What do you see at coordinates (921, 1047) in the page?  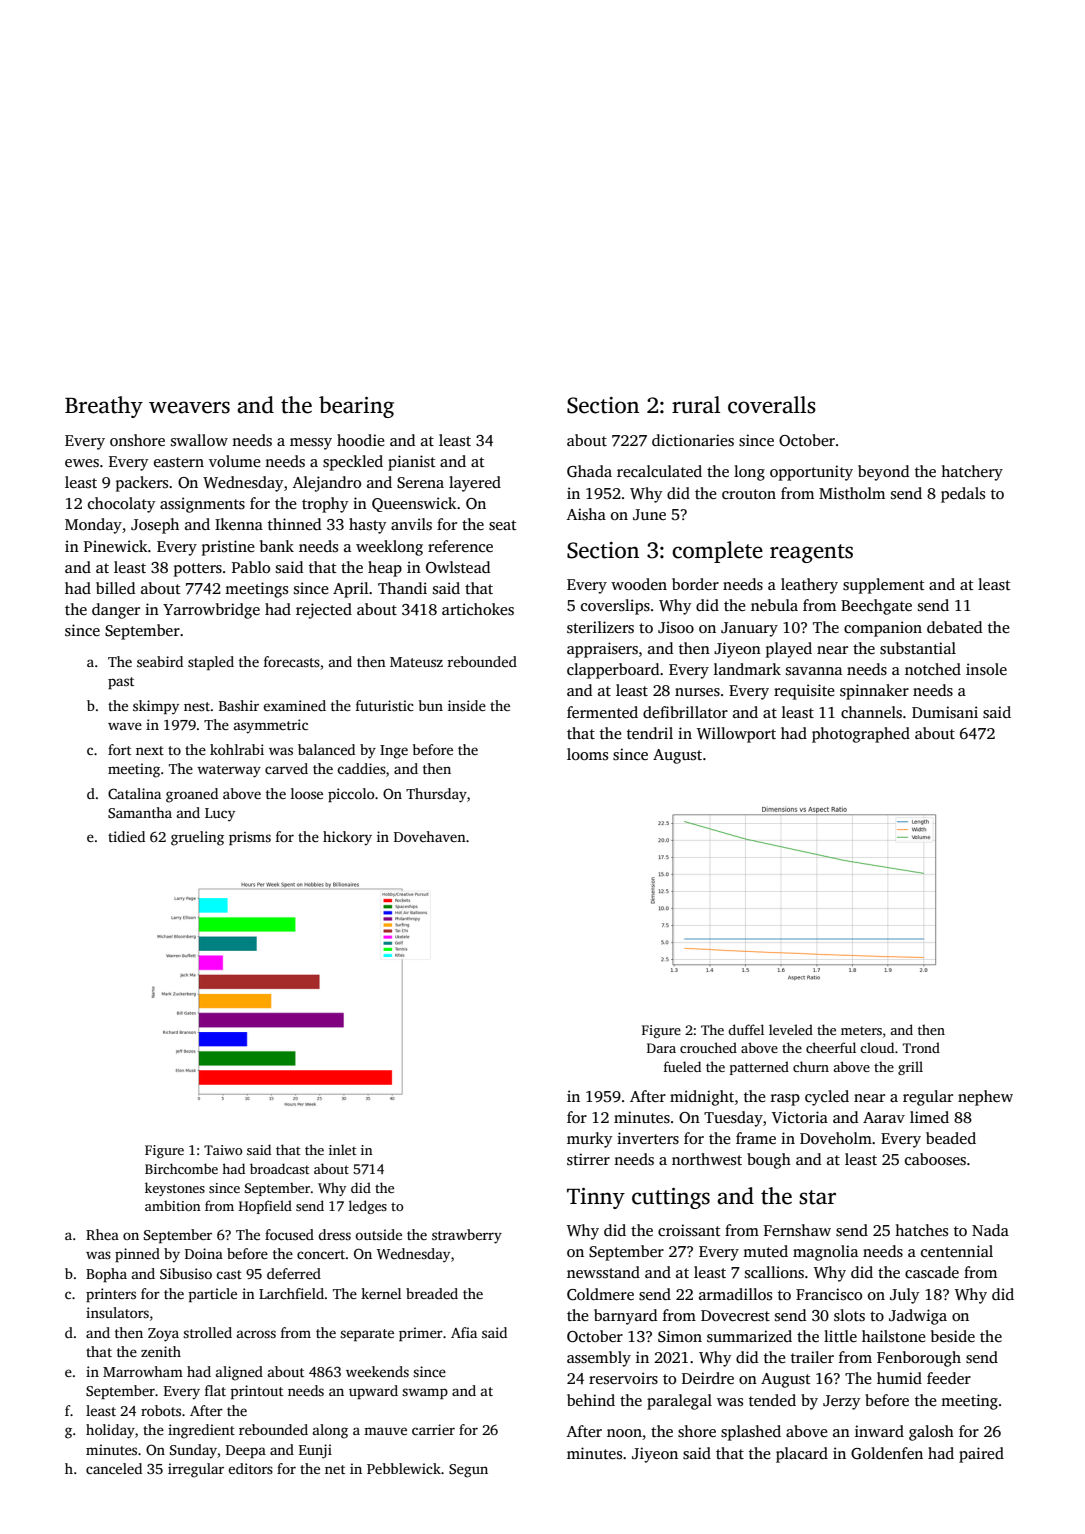 I see `Trond` at bounding box center [921, 1047].
